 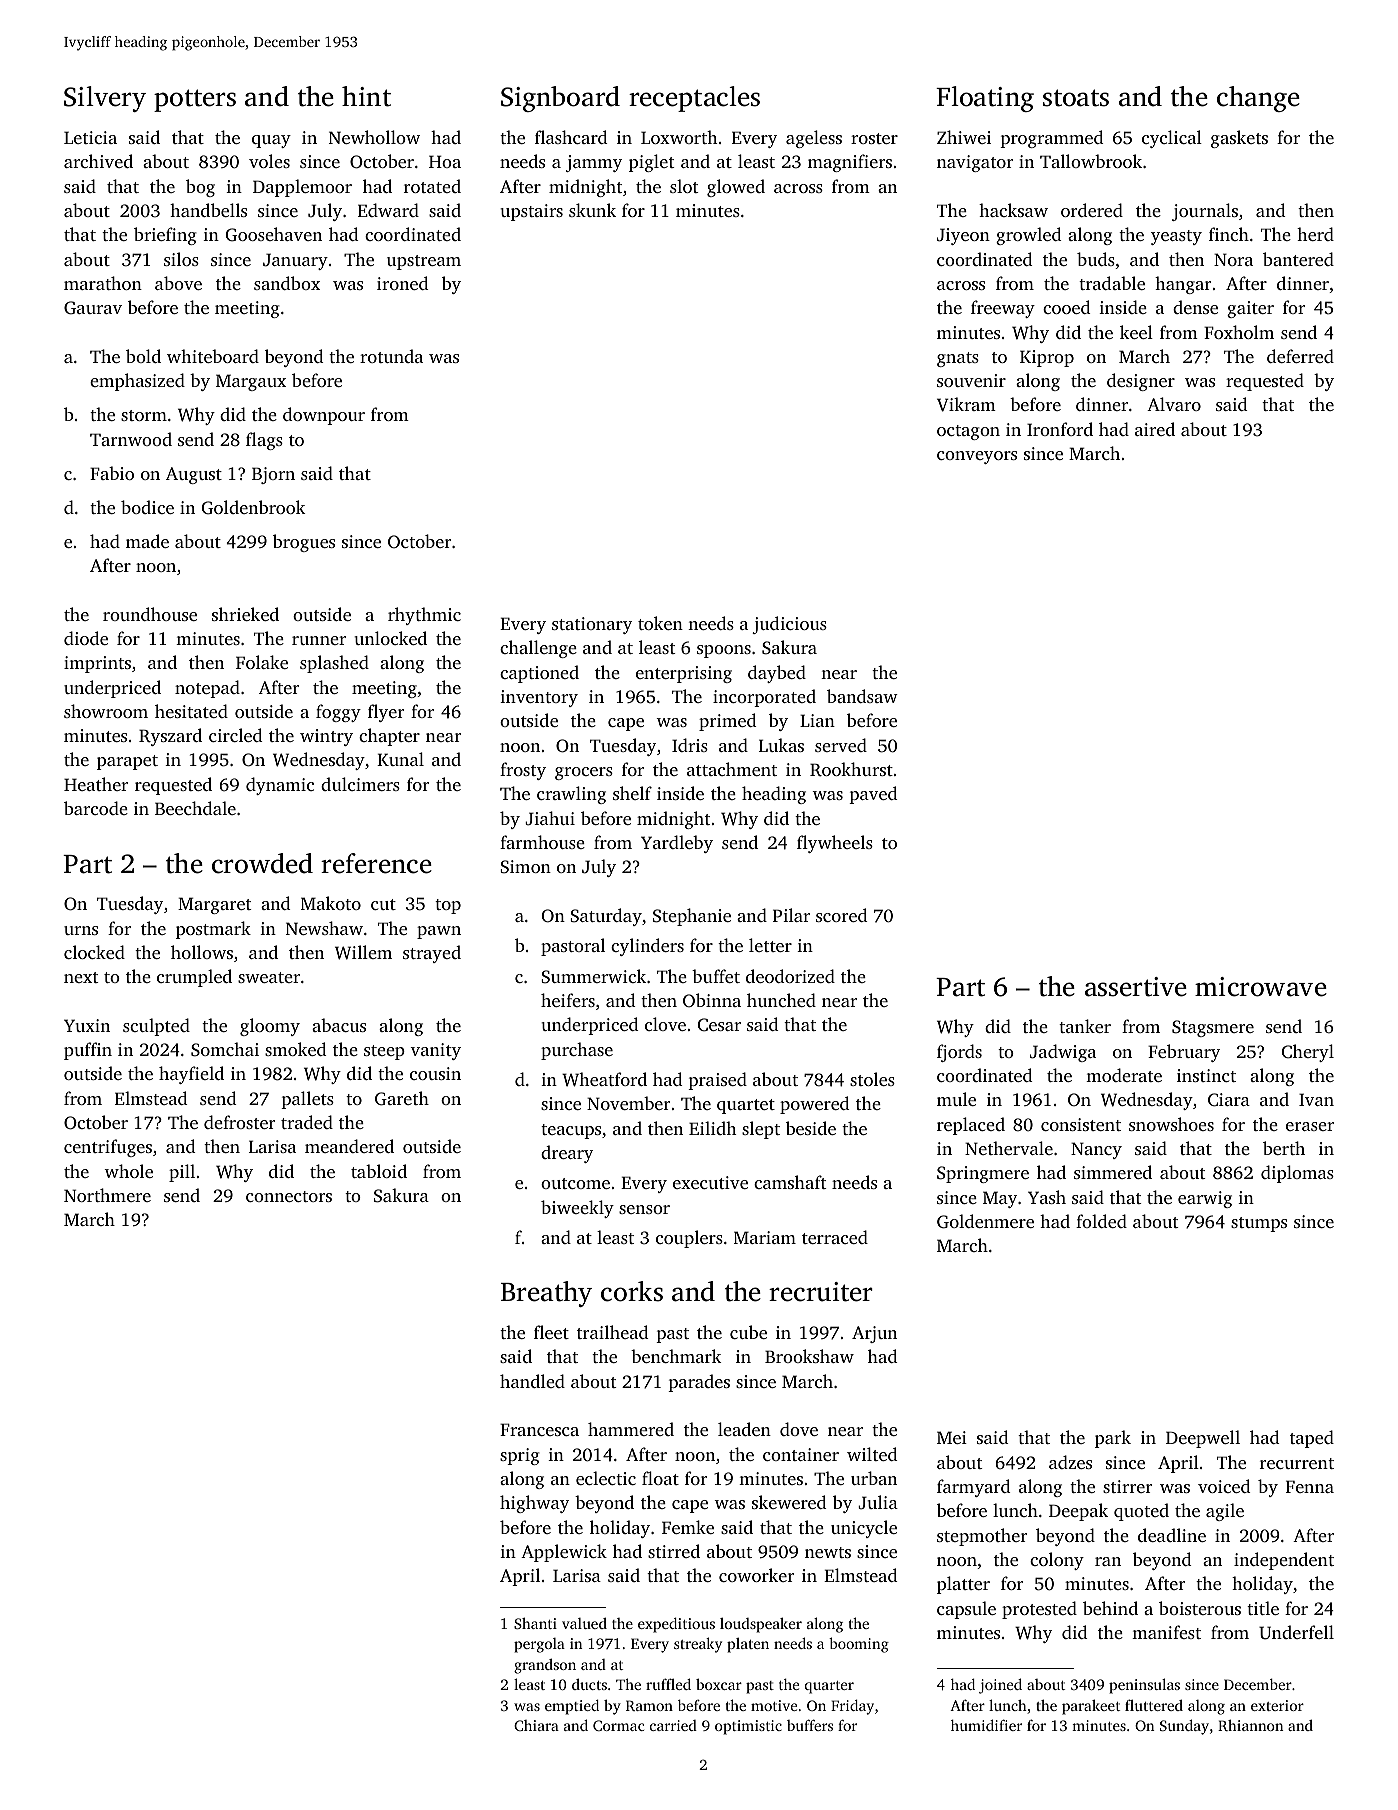 I want to click on potters, so click(x=195, y=100).
